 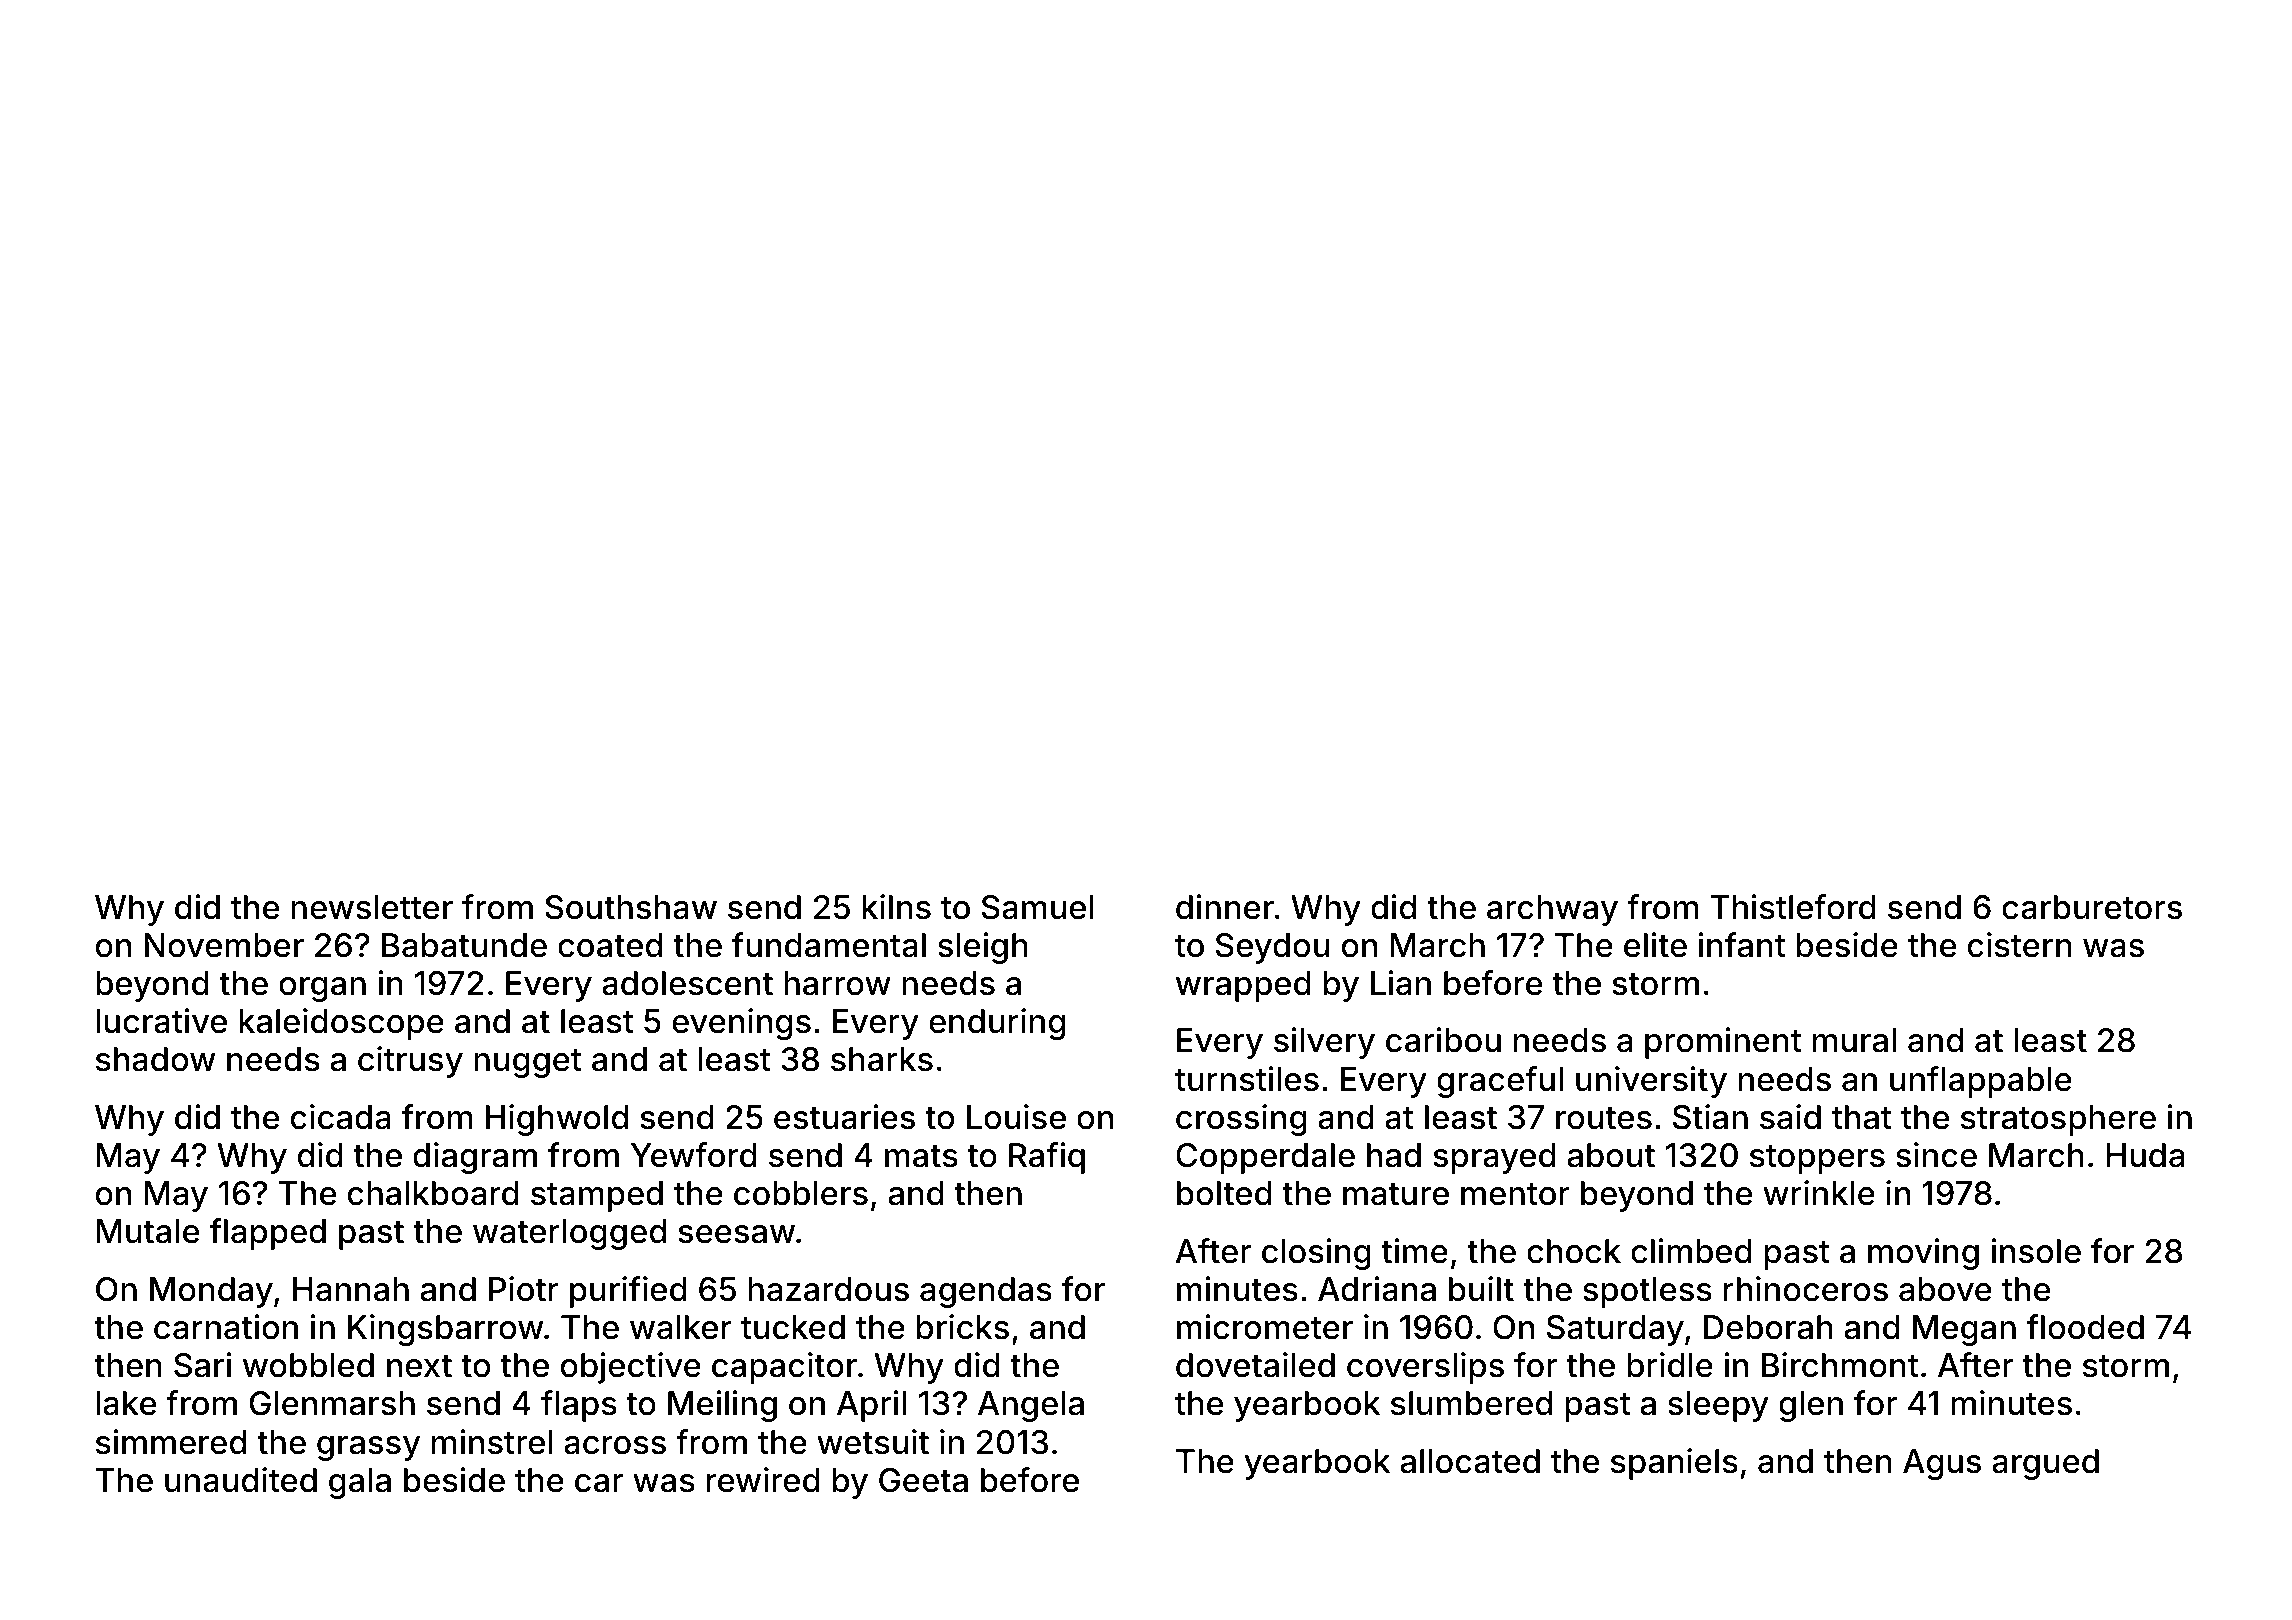 What do you see at coordinates (155, 1059) in the screenshot?
I see `shadow` at bounding box center [155, 1059].
